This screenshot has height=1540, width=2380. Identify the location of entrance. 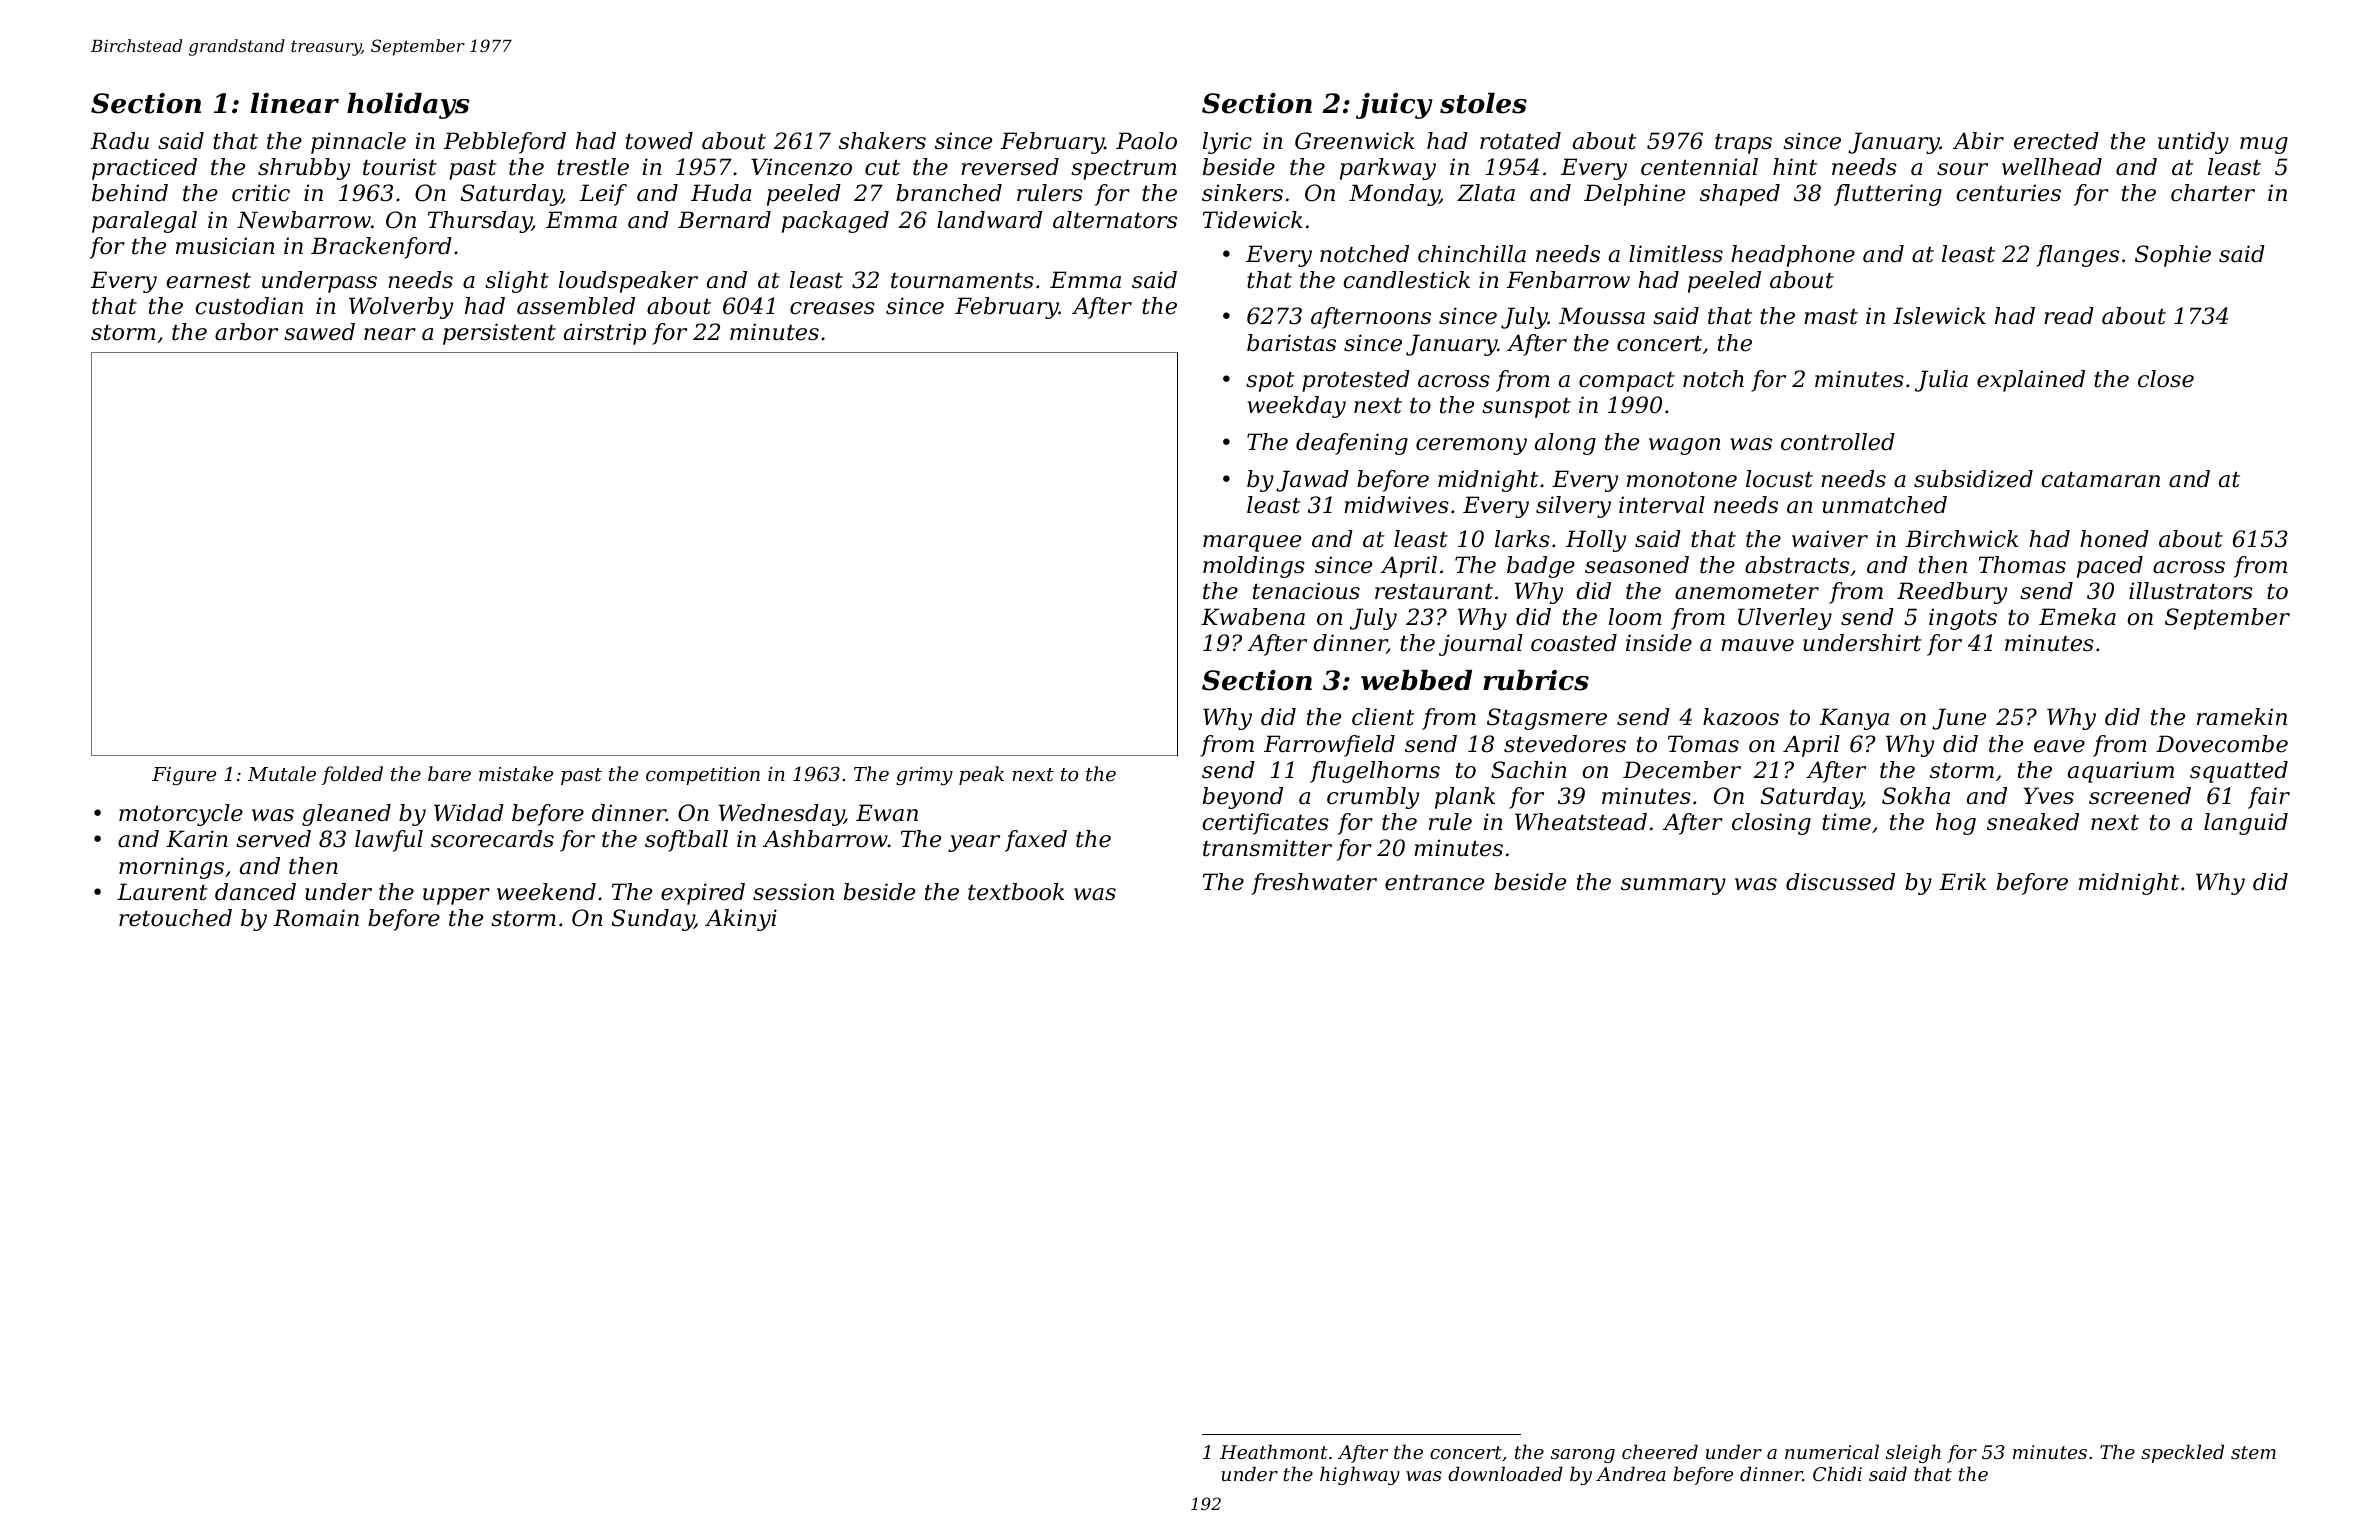
(1434, 883).
